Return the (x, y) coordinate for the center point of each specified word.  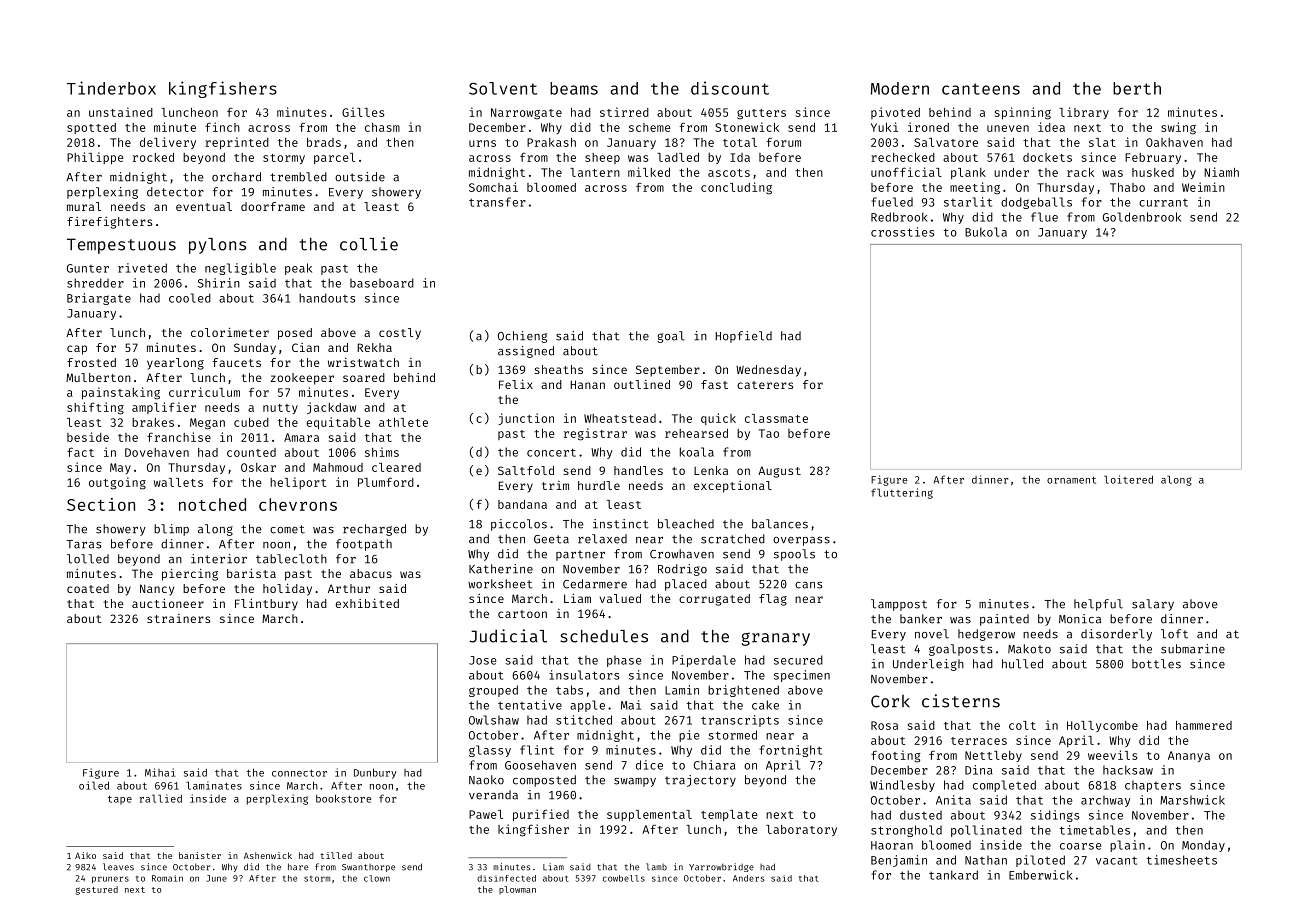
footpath (364, 545)
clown (377, 878)
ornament (1071, 480)
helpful (1098, 605)
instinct (621, 524)
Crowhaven (682, 554)
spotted (91, 128)
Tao (769, 433)
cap (77, 350)
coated (88, 588)
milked (649, 172)
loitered (1128, 479)
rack (1080, 172)
